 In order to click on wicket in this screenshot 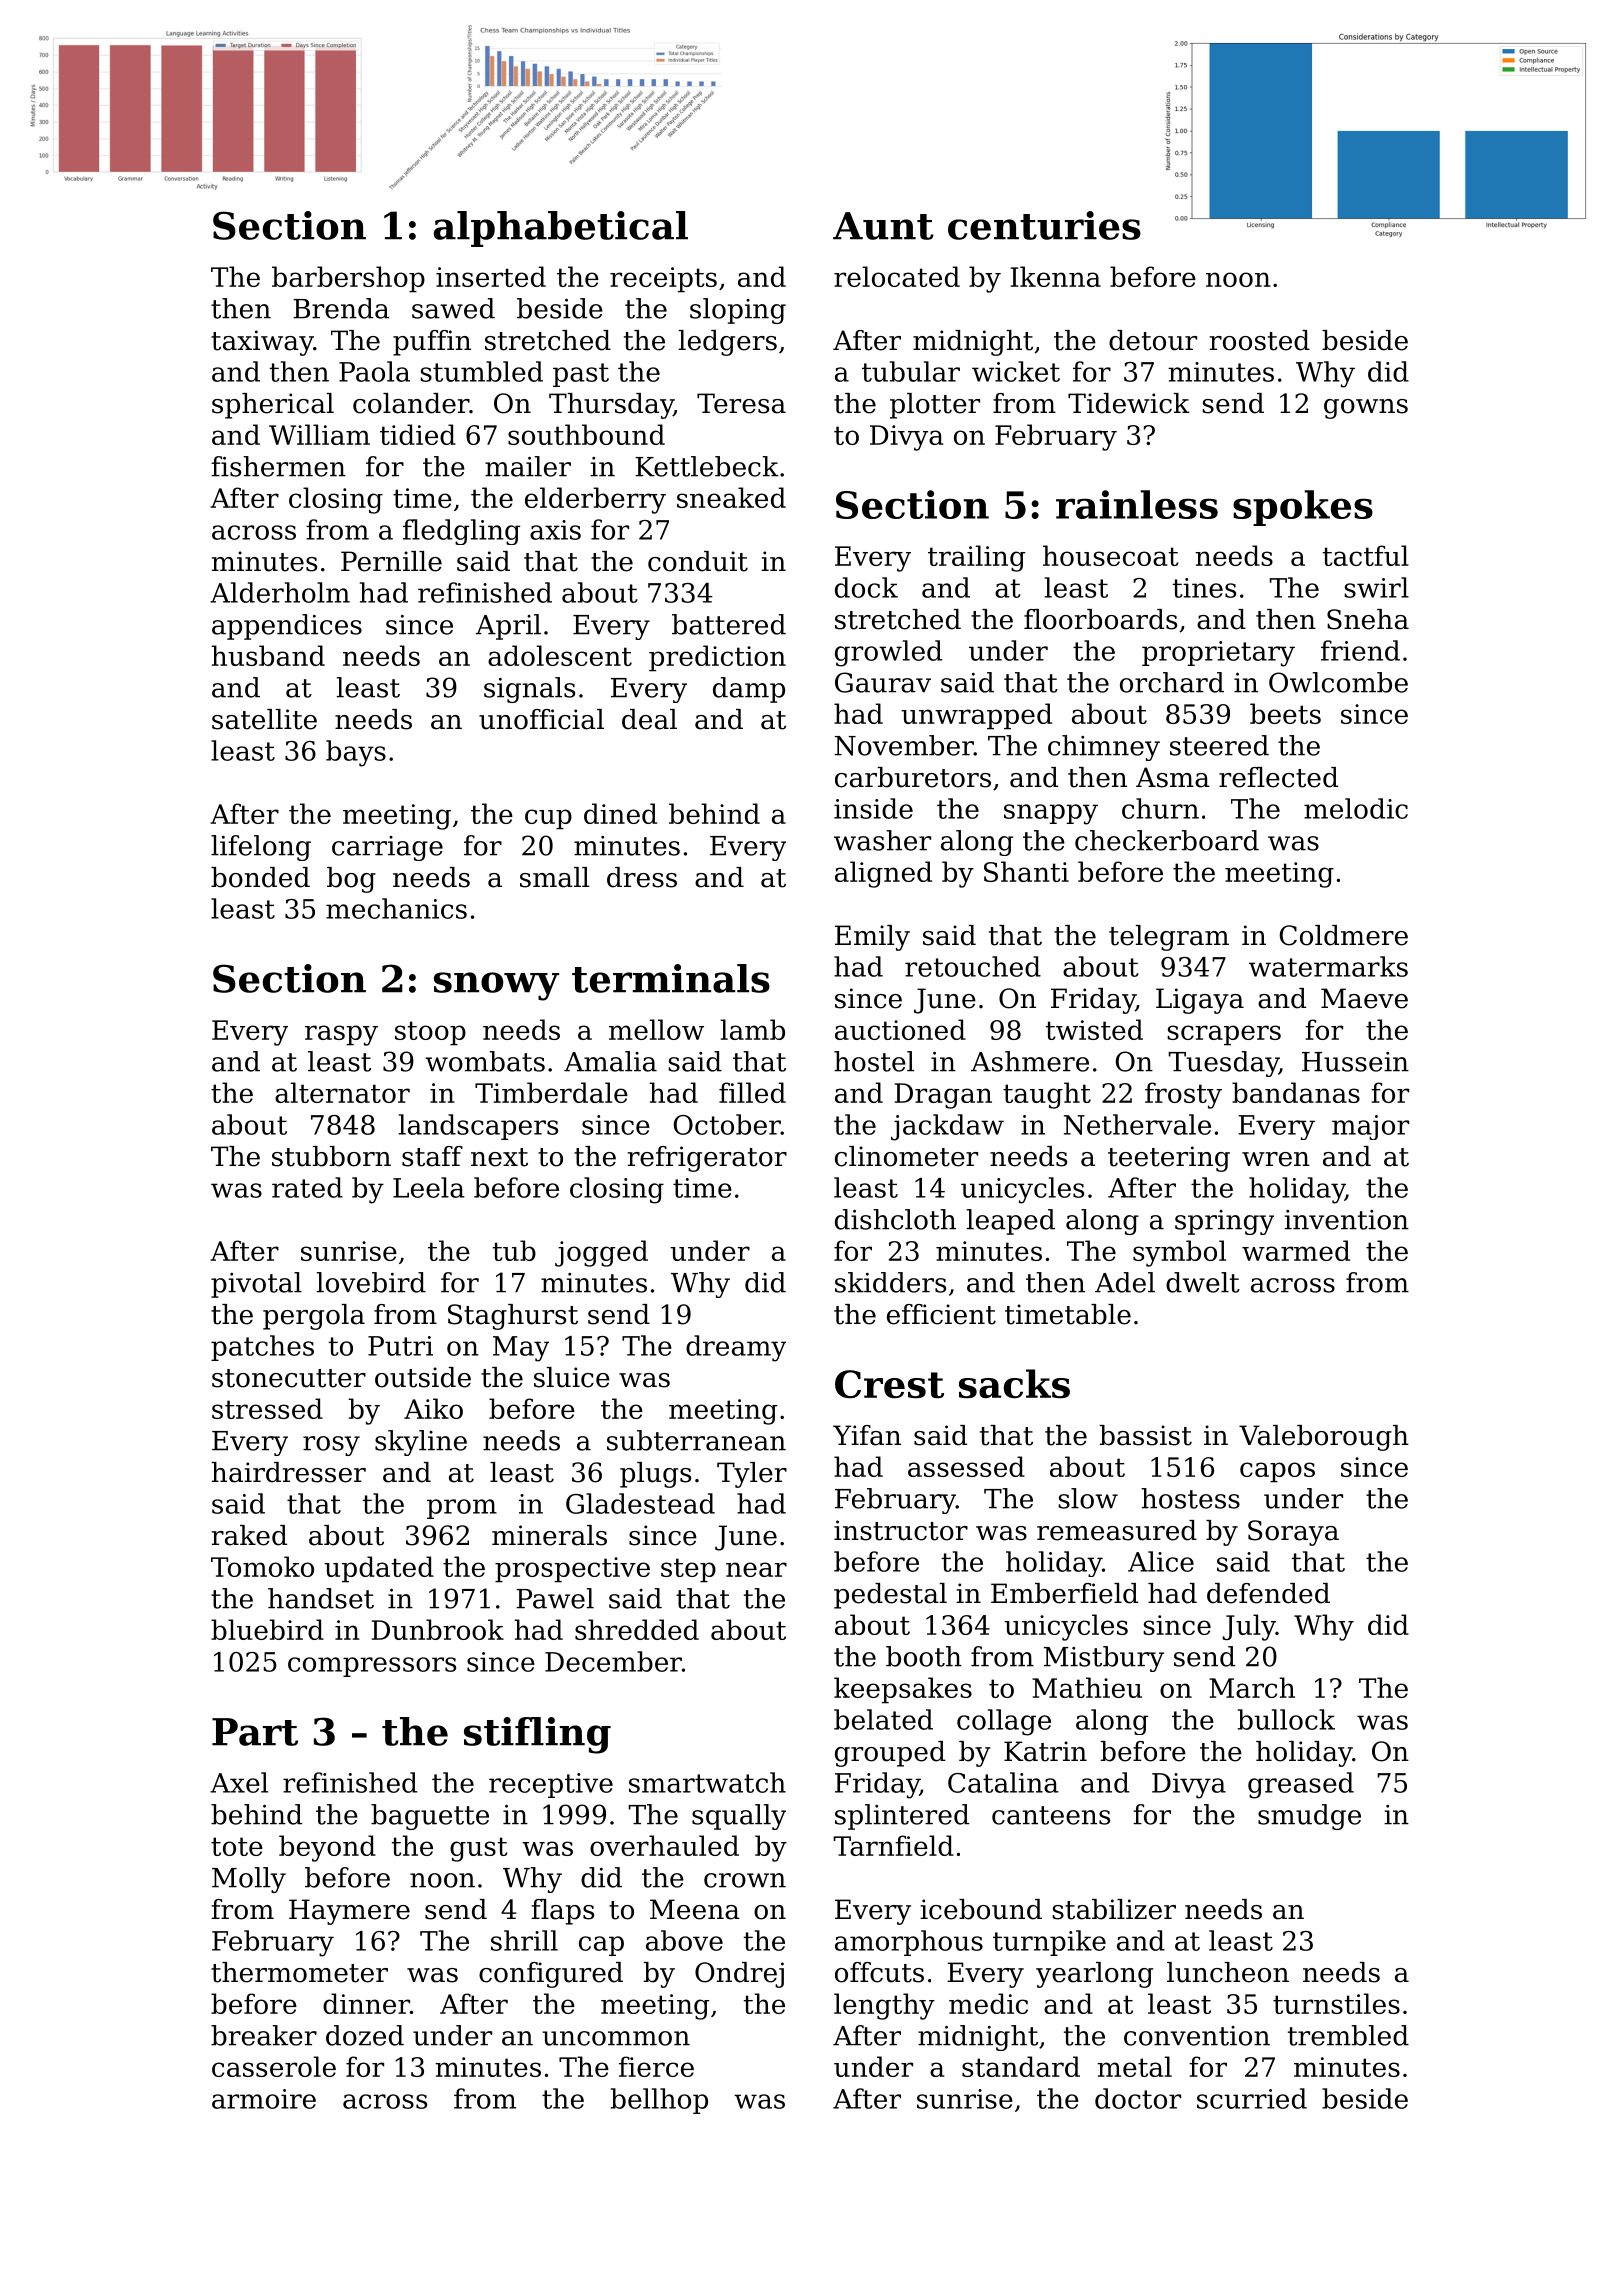, I will do `click(1016, 371)`.
